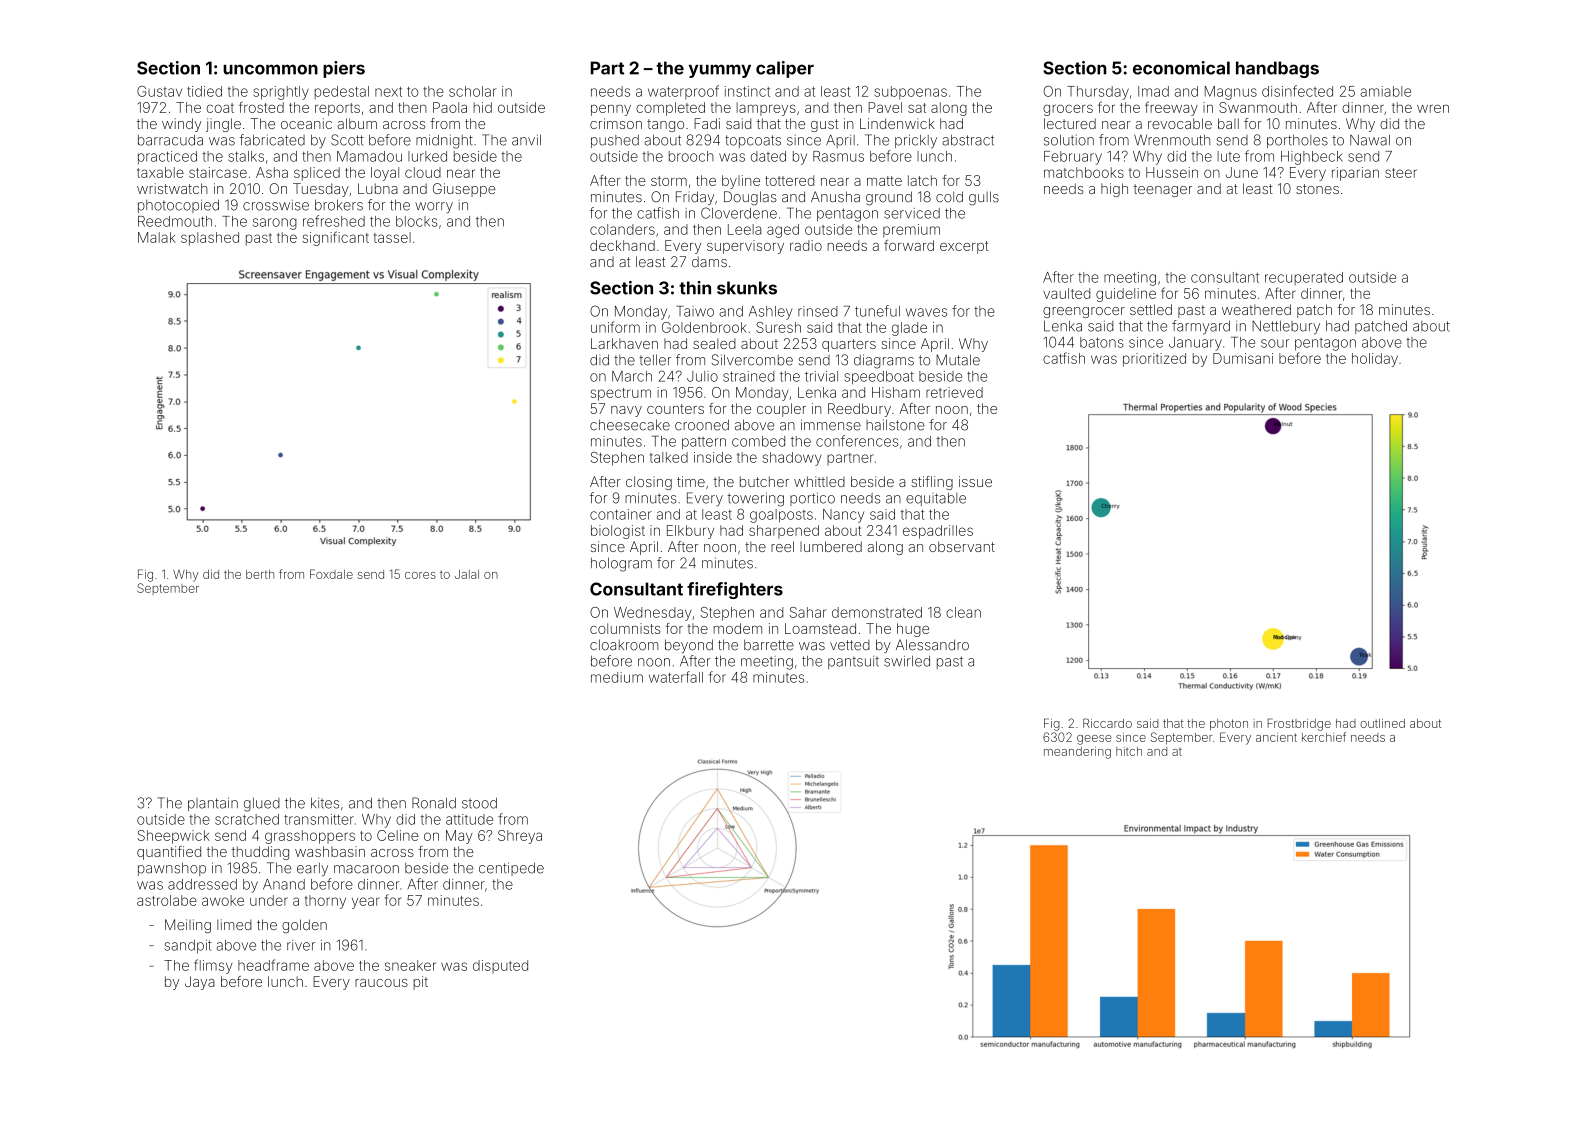  What do you see at coordinates (1229, 724) in the screenshot?
I see `photon` at bounding box center [1229, 724].
